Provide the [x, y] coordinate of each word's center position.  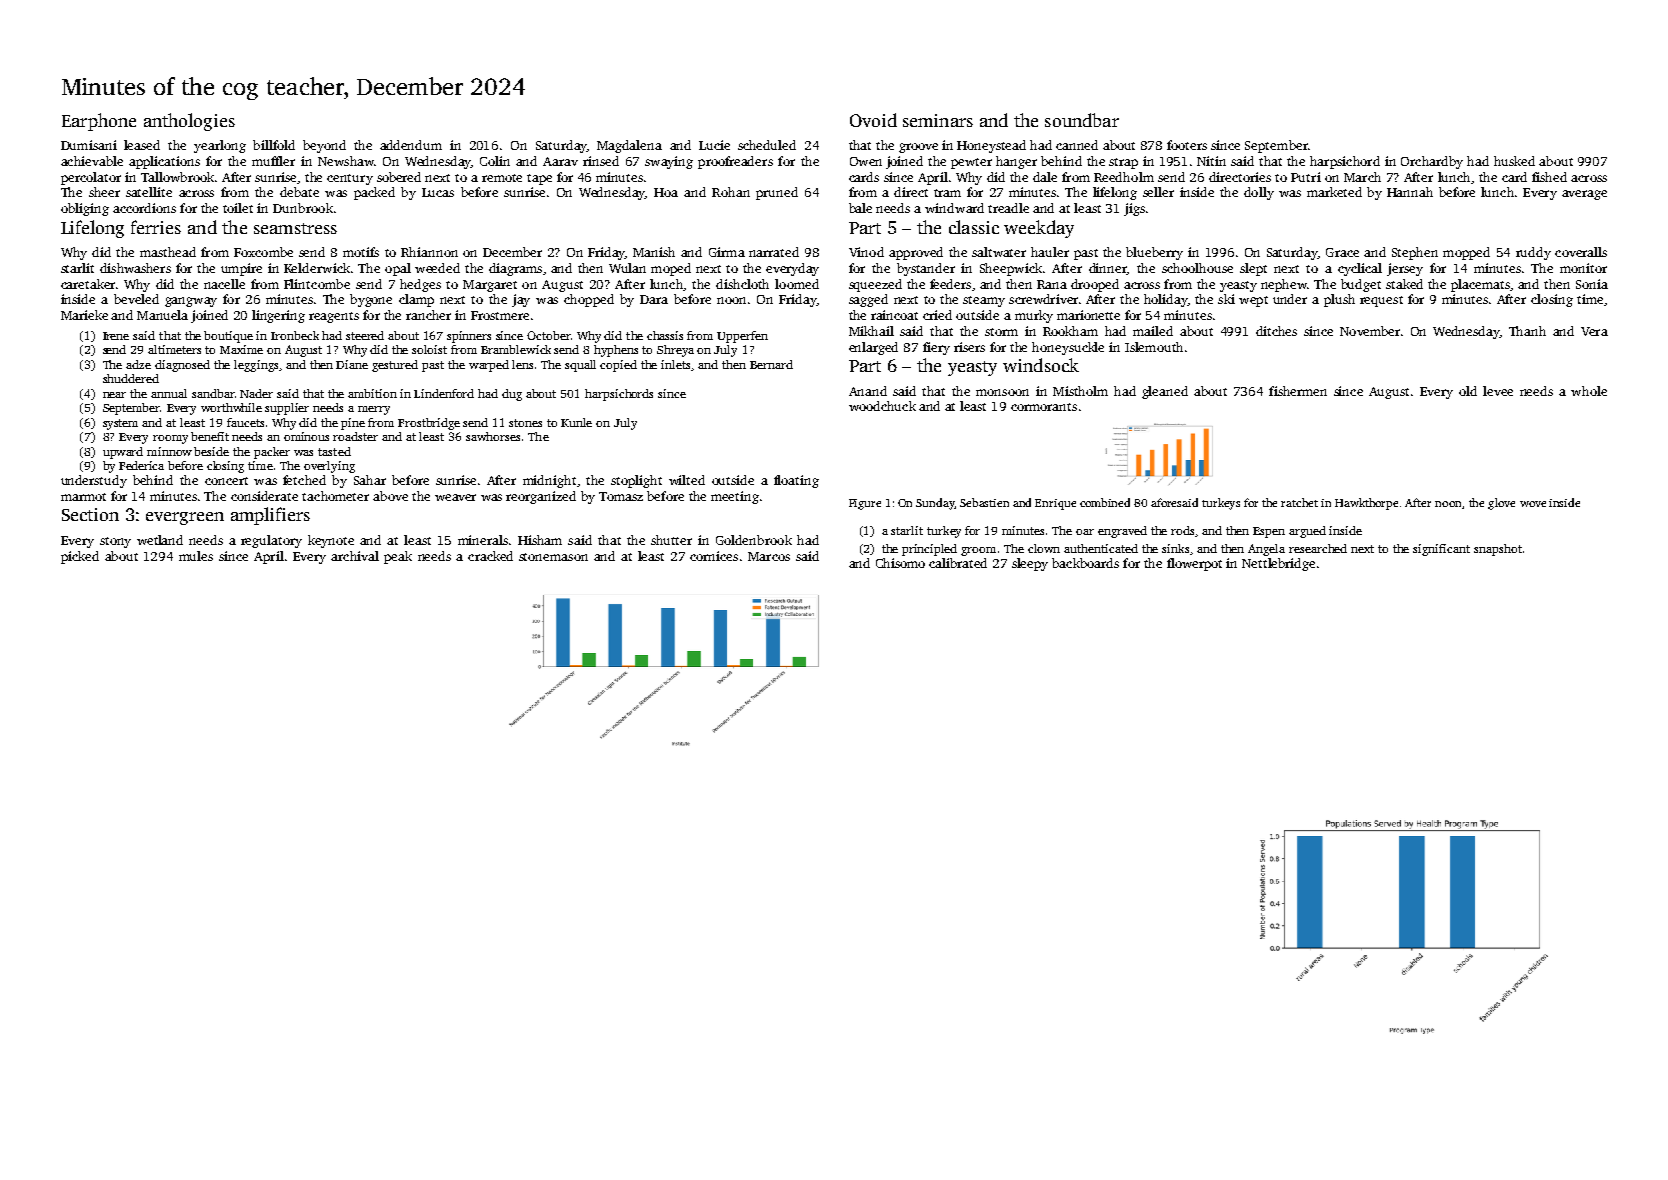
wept [1253, 301]
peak [398, 557]
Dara [654, 299]
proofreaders [735, 162]
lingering [278, 316]
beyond [324, 146]
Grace [1342, 252]
